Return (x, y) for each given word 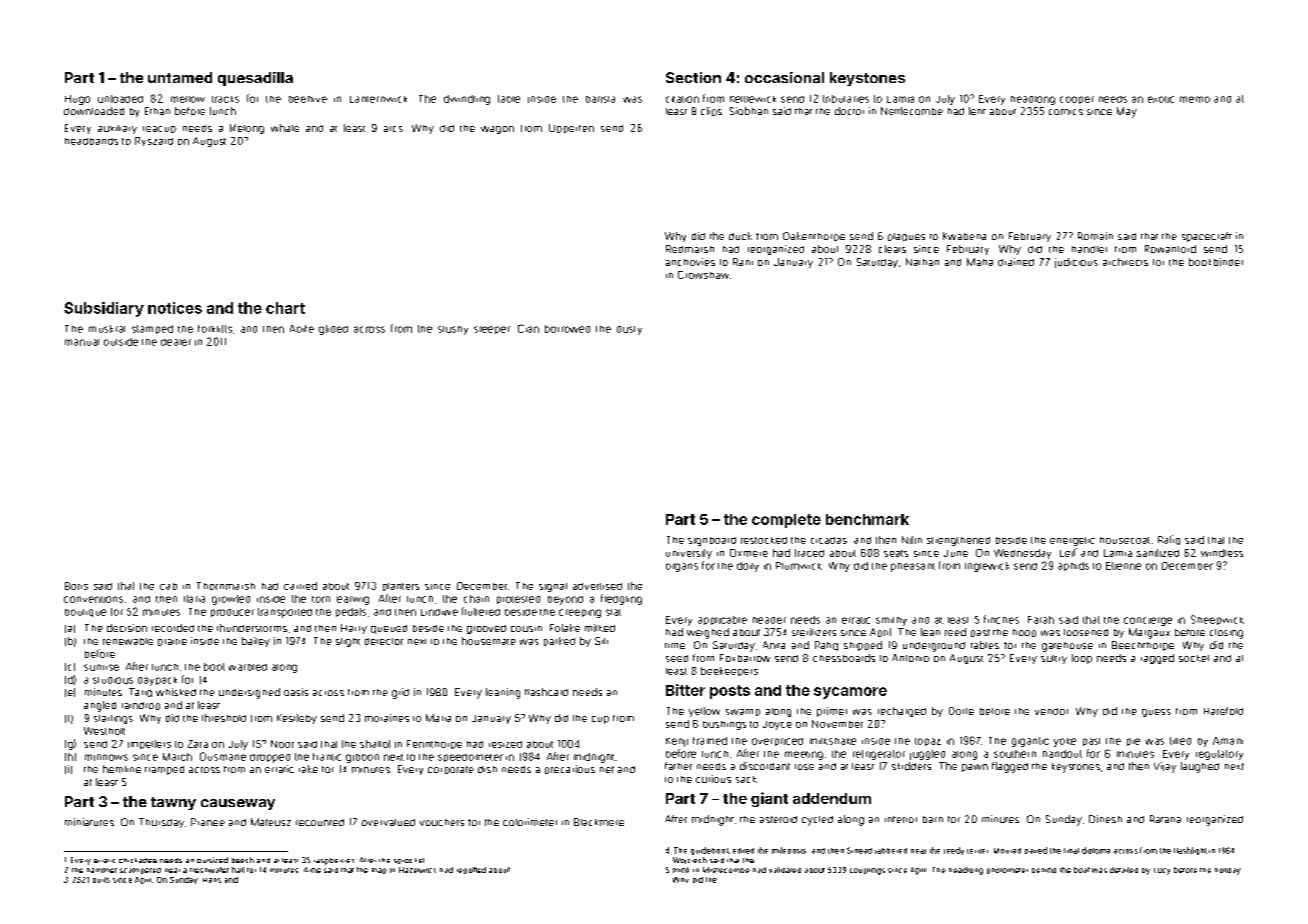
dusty (629, 330)
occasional (784, 77)
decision (127, 628)
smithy (891, 621)
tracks (225, 99)
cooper (1077, 100)
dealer (176, 342)
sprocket (409, 861)
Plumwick (799, 566)
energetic (1072, 541)
